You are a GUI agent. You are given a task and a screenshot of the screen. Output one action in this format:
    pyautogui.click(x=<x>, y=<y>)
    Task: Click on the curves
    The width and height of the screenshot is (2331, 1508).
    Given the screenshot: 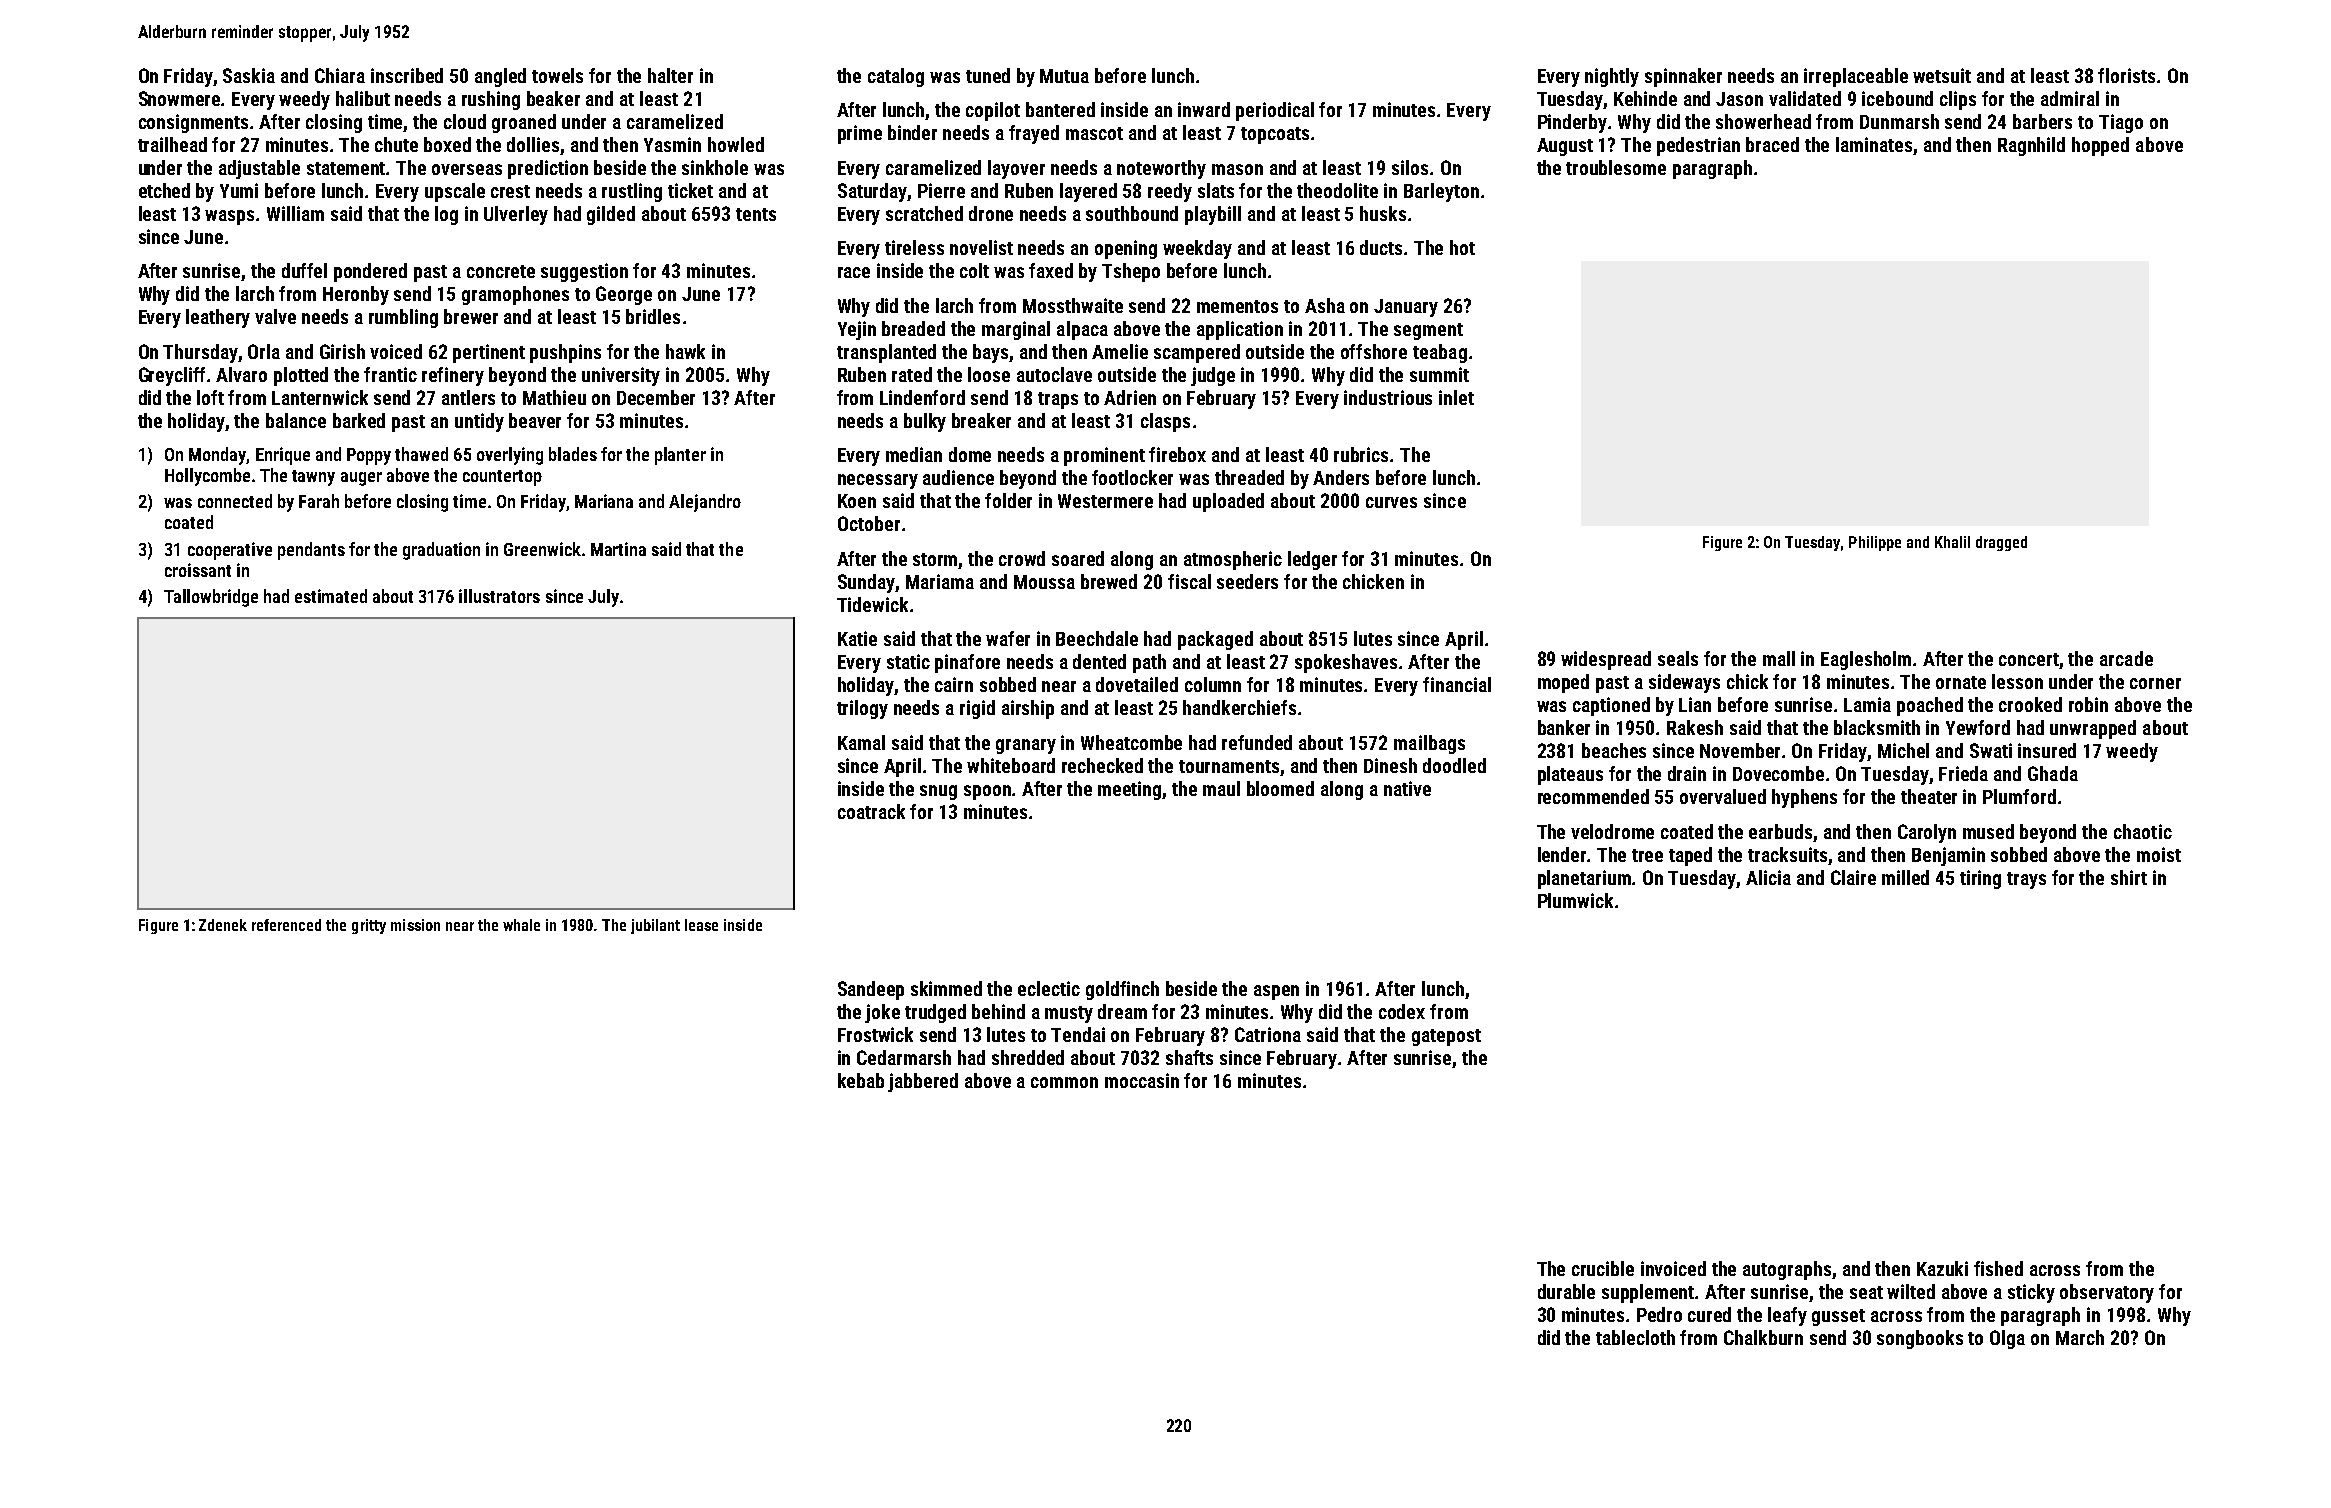 What is the action you would take?
    pyautogui.click(x=1391, y=502)
